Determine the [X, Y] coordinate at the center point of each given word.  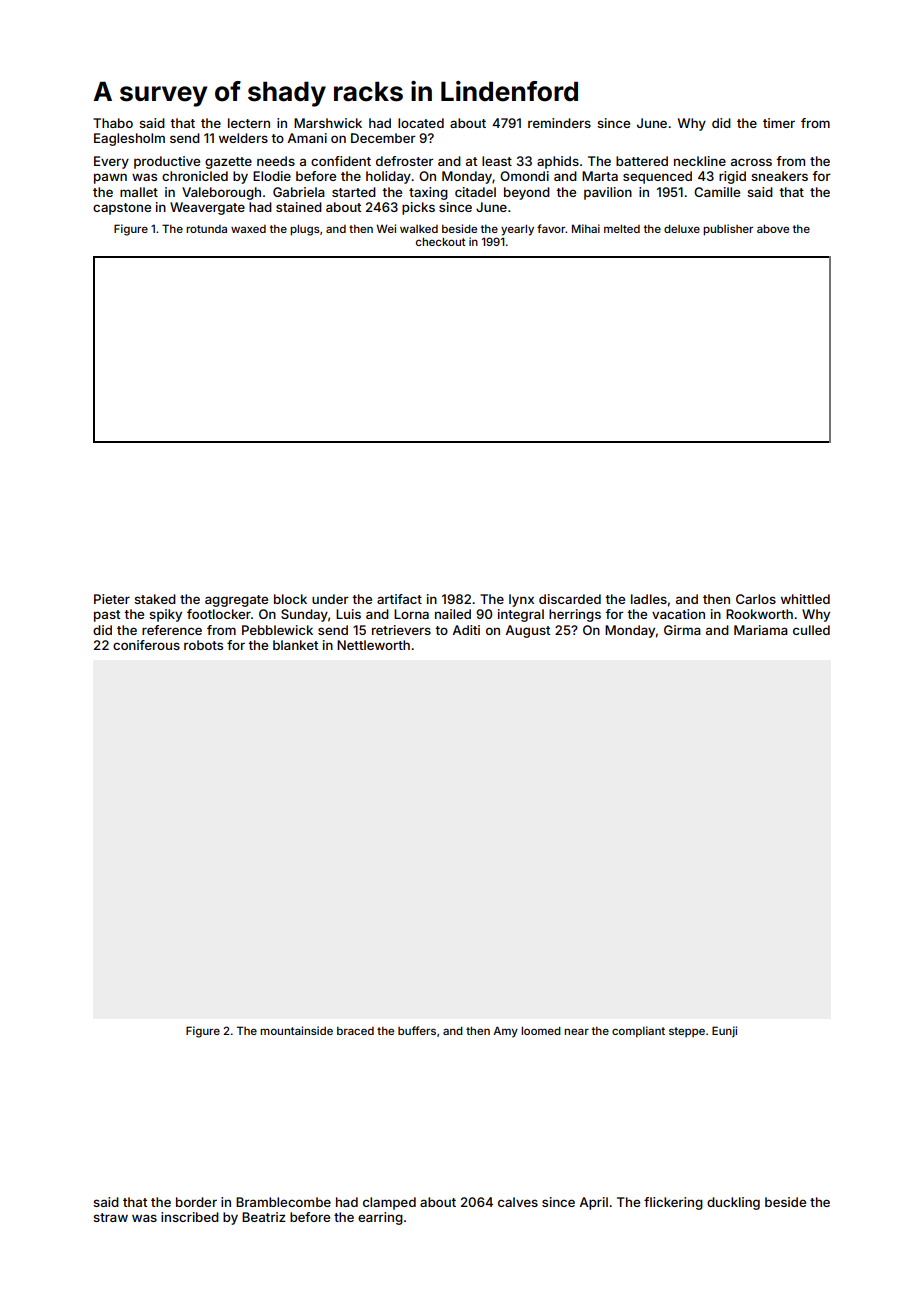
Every [111, 162]
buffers [417, 1030]
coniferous [146, 645]
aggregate [236, 601]
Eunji [724, 1032]
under [330, 599]
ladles [649, 599]
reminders [559, 123]
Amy [505, 1032]
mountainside [296, 1030]
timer [779, 123]
